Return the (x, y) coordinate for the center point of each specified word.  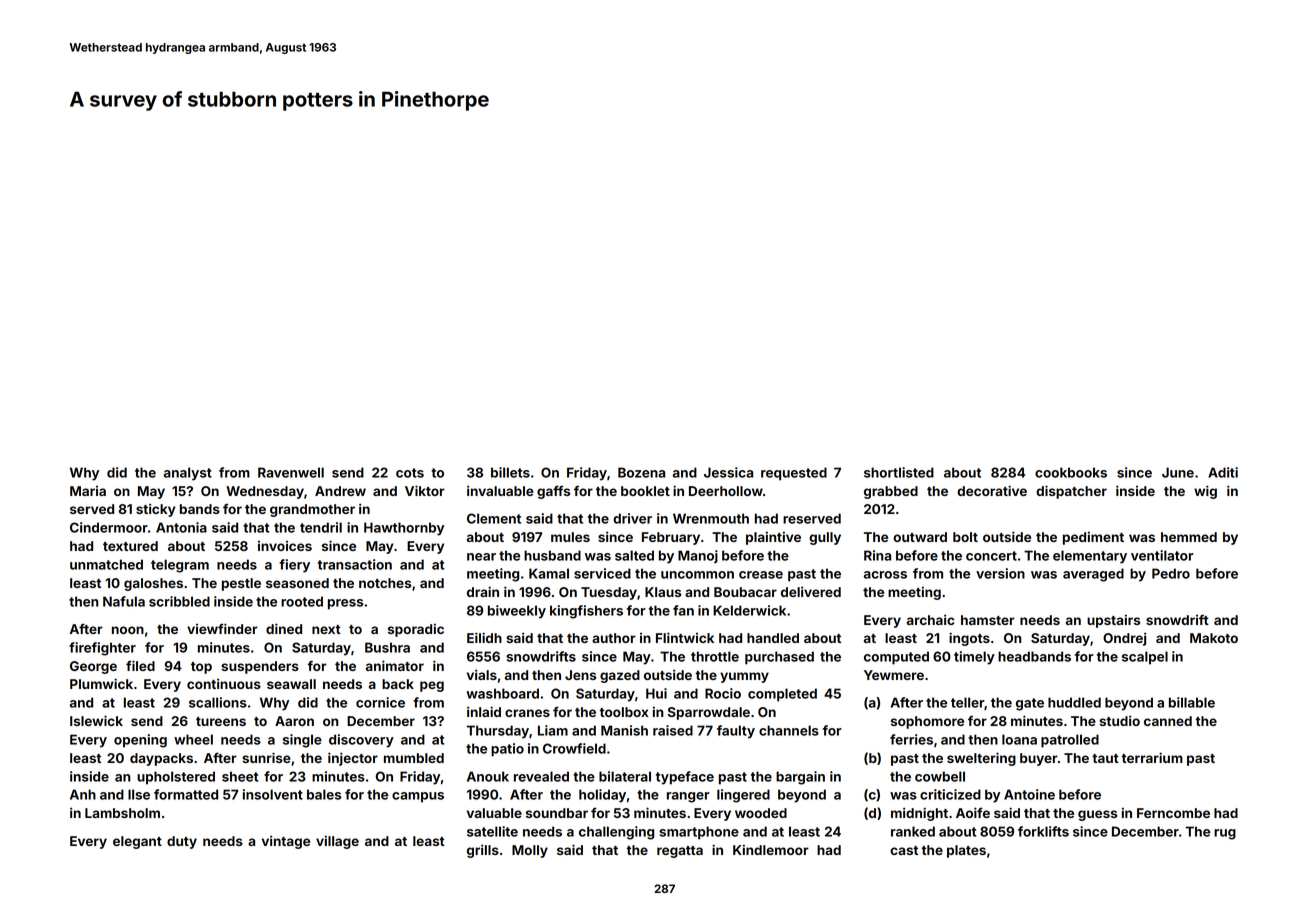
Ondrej (1124, 639)
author (614, 638)
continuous (224, 684)
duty (182, 842)
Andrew (340, 491)
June (1178, 472)
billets (510, 472)
